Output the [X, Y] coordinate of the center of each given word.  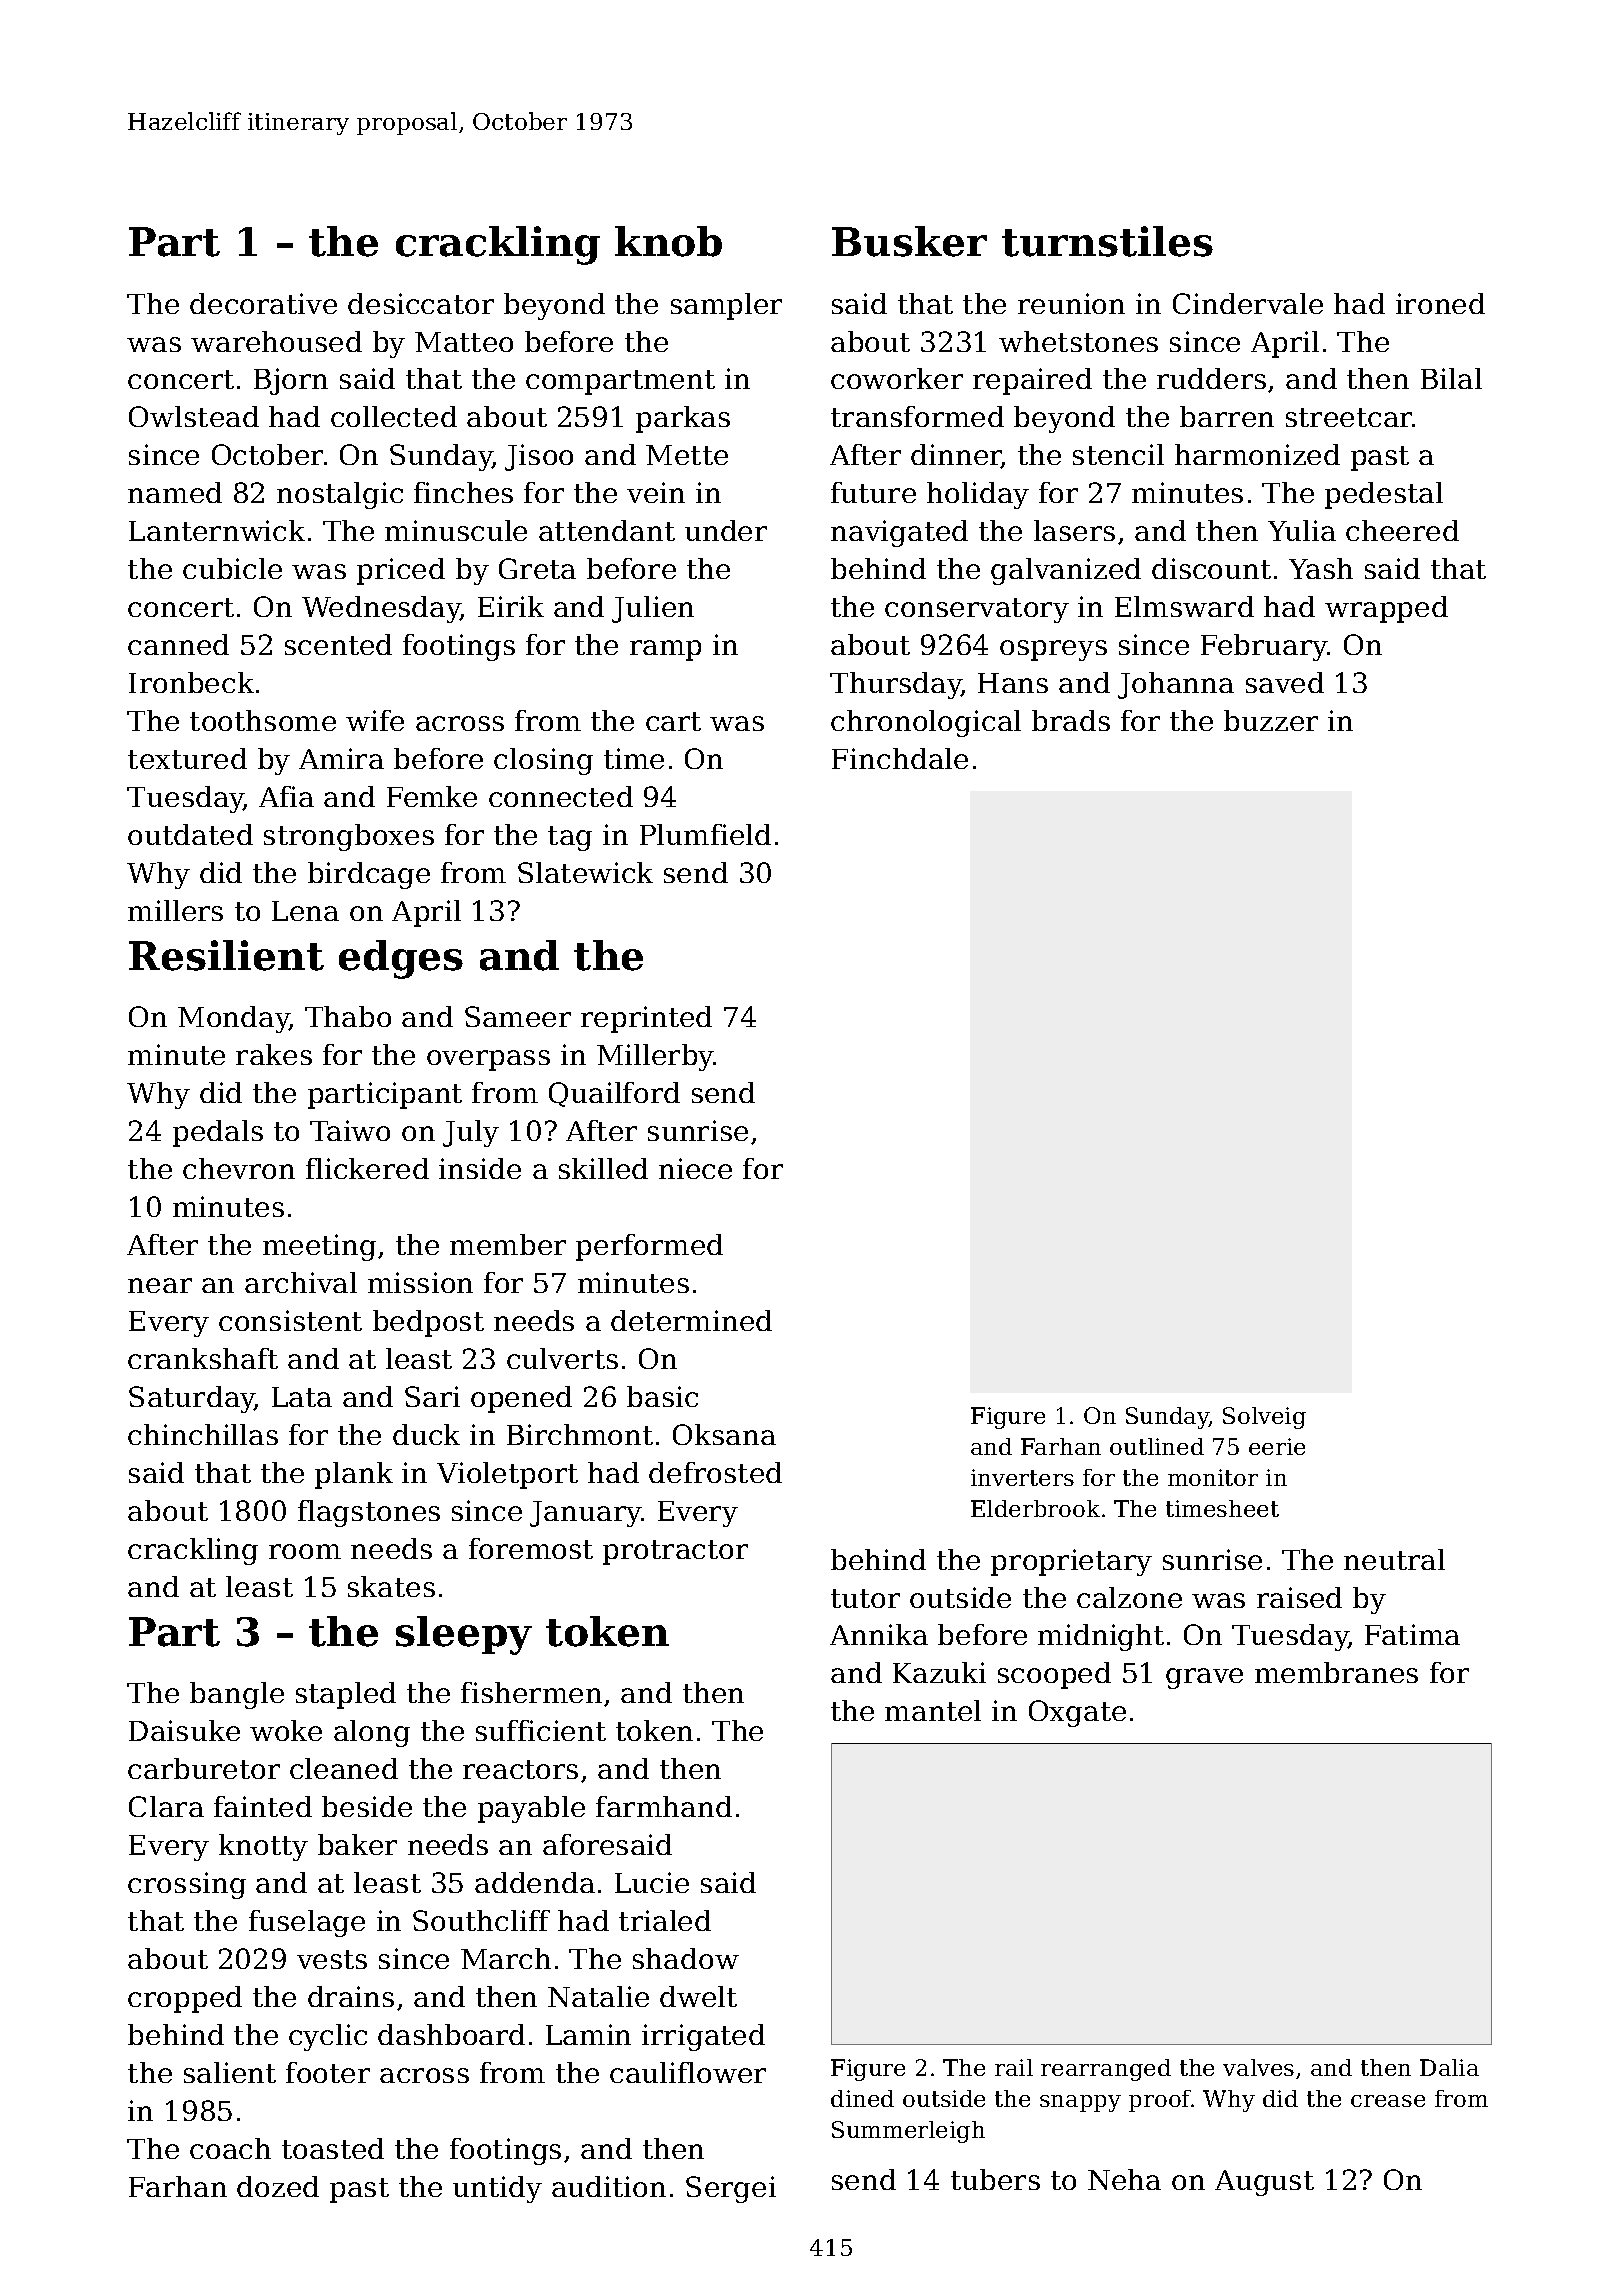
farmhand [664, 1806]
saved [1285, 682]
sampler [726, 306]
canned [178, 644]
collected [394, 416]
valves [1258, 2067]
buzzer [1271, 720]
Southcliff [481, 1920]
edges [401, 959]
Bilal [1451, 378]
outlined [1157, 1446]
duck [426, 1434]
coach [230, 2148]
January [586, 1514]
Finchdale [900, 758]
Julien [653, 609]
